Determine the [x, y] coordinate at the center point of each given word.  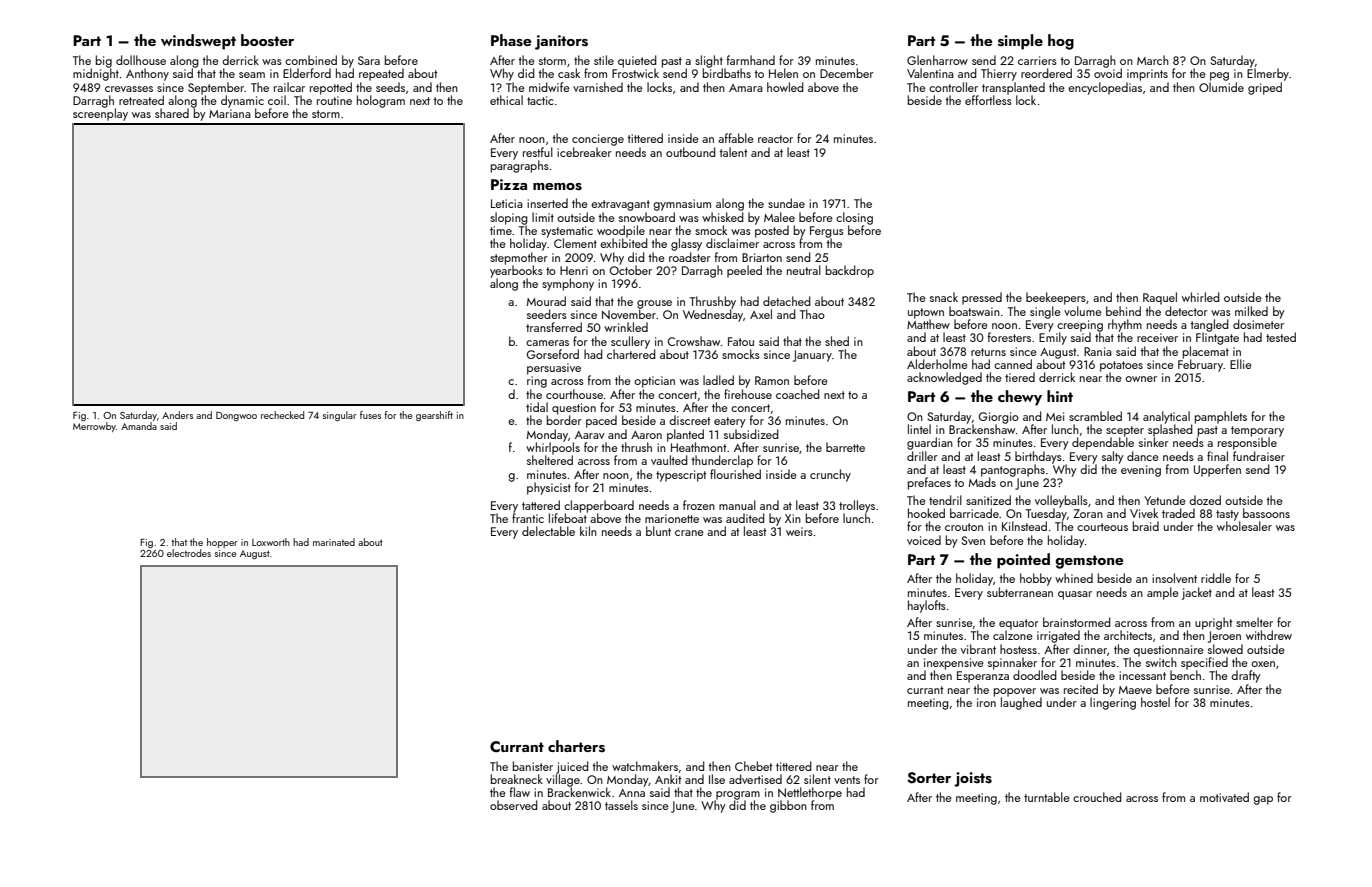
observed [514, 805]
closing [854, 218]
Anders [177, 415]
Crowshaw [694, 341]
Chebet [753, 766]
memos [557, 187]
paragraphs [520, 166]
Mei [1055, 416]
